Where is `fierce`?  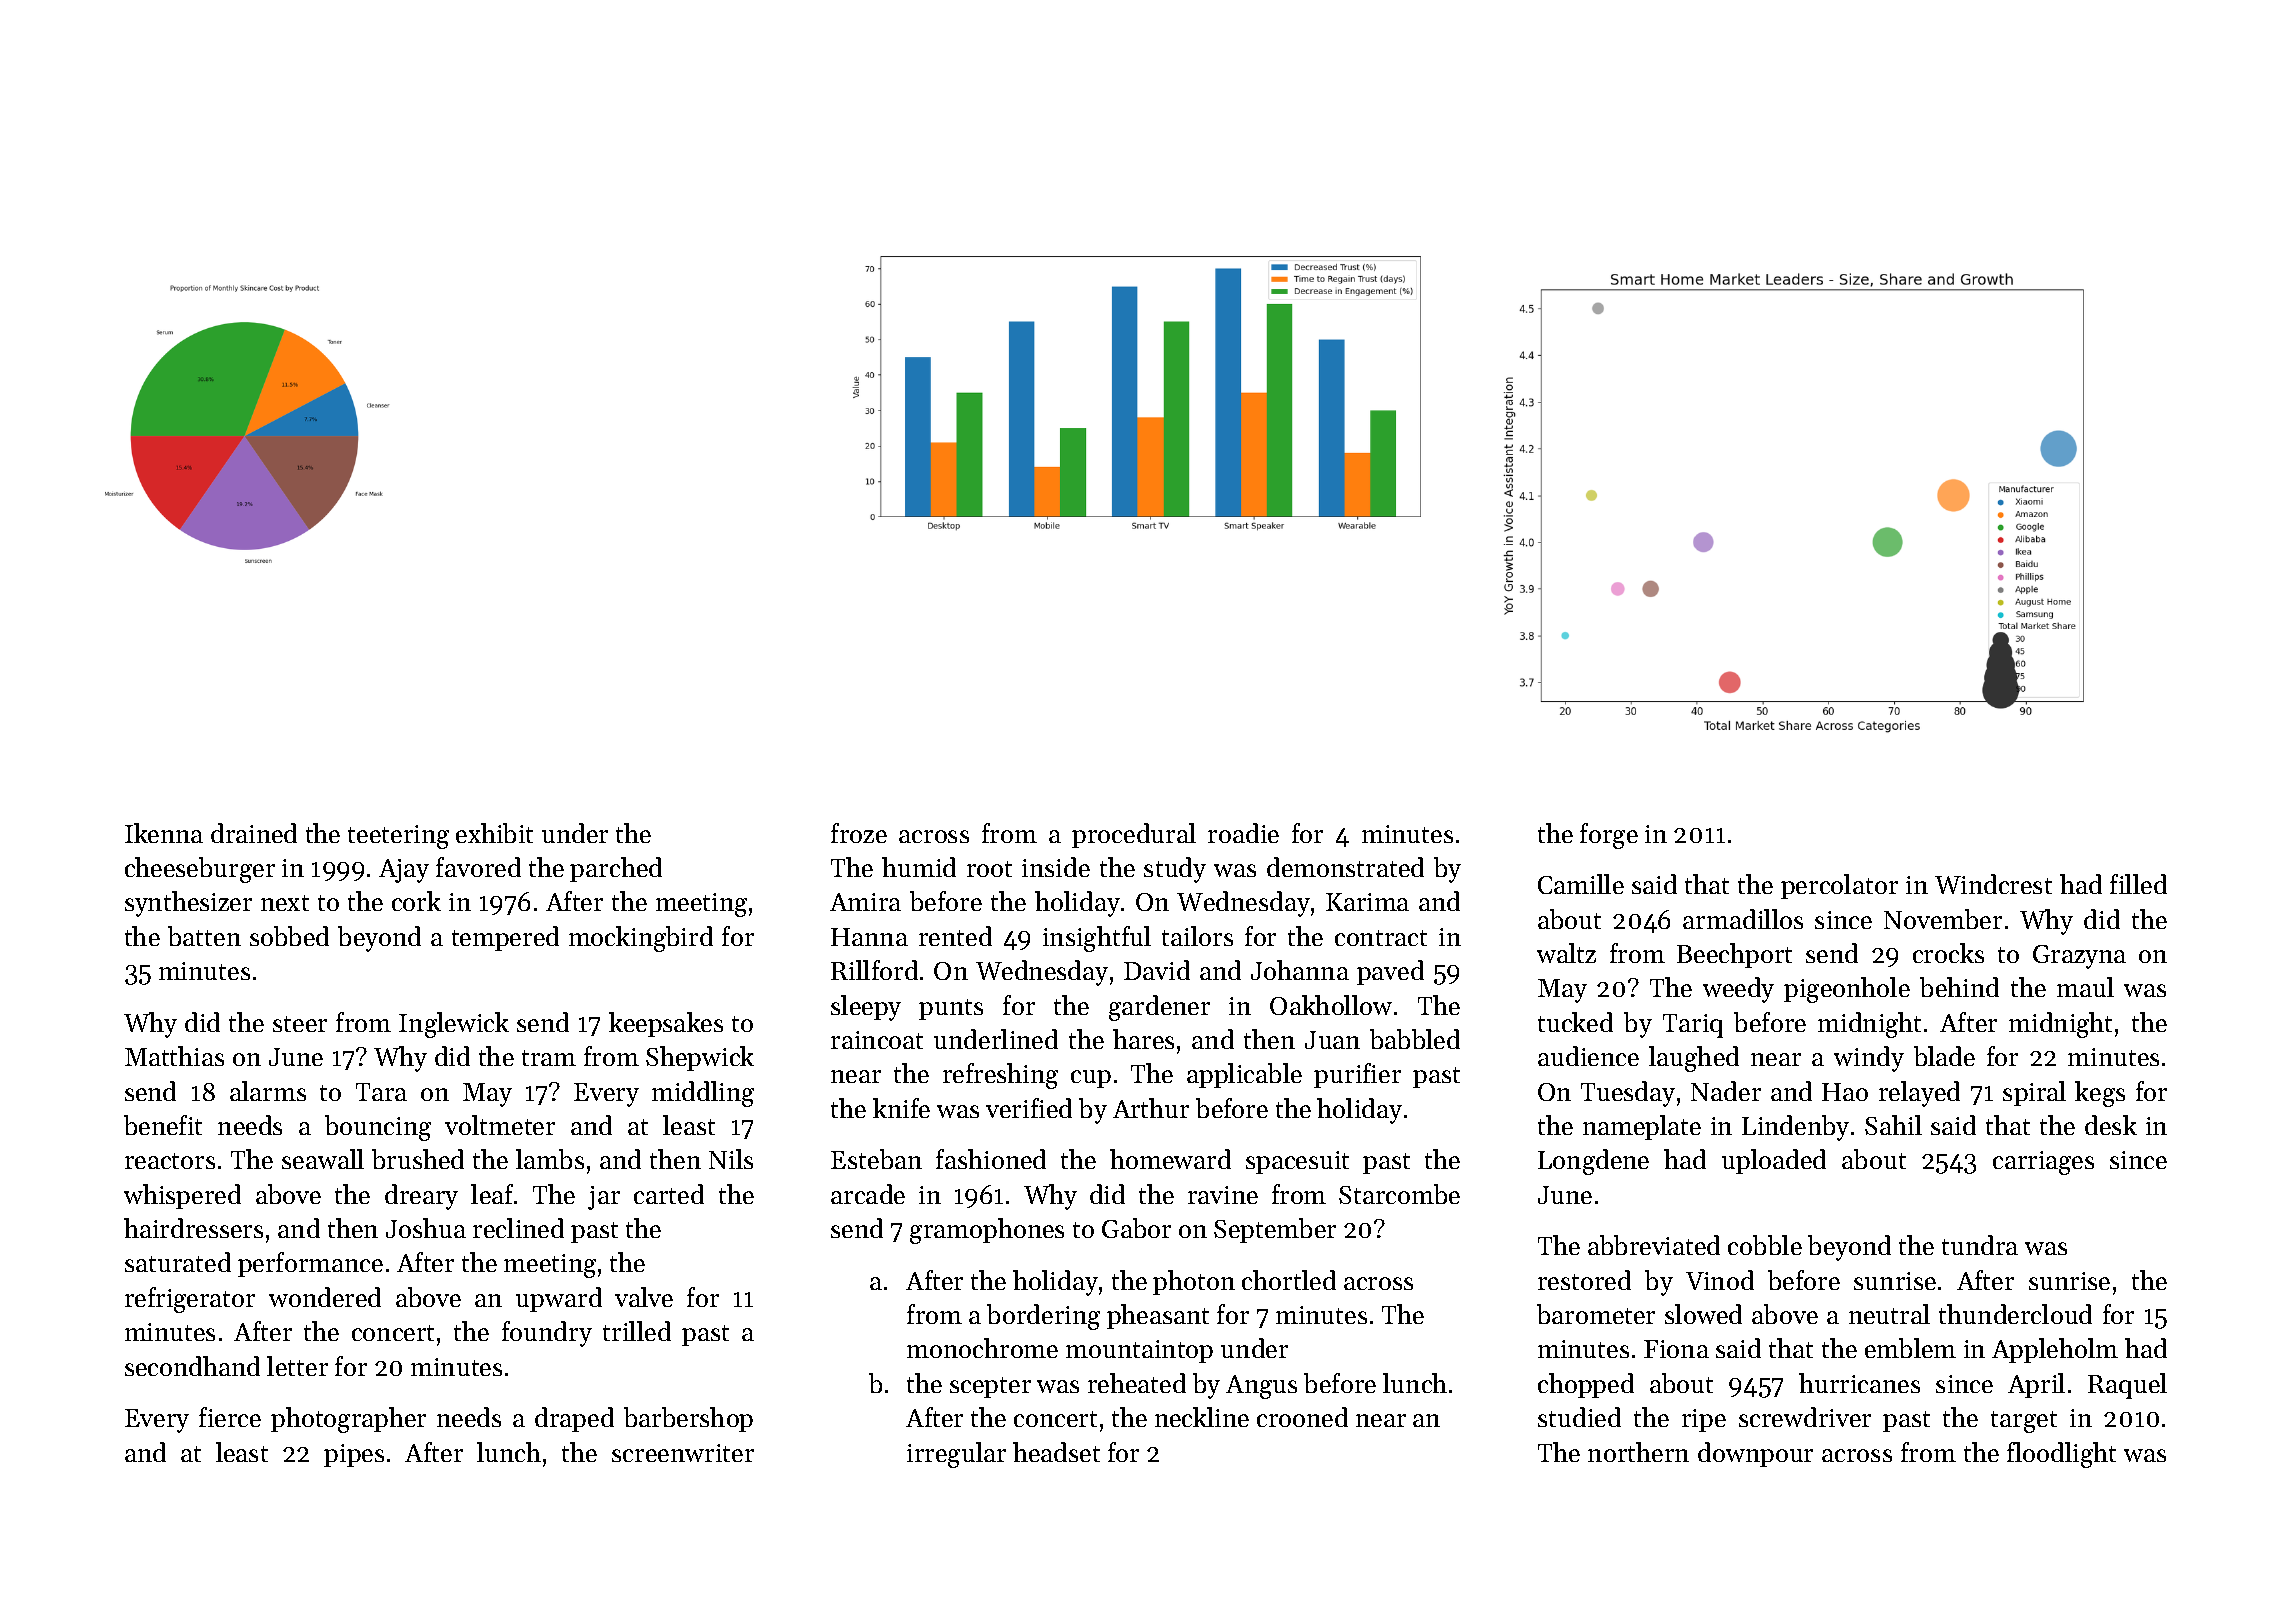
fierce is located at coordinates (230, 1417).
